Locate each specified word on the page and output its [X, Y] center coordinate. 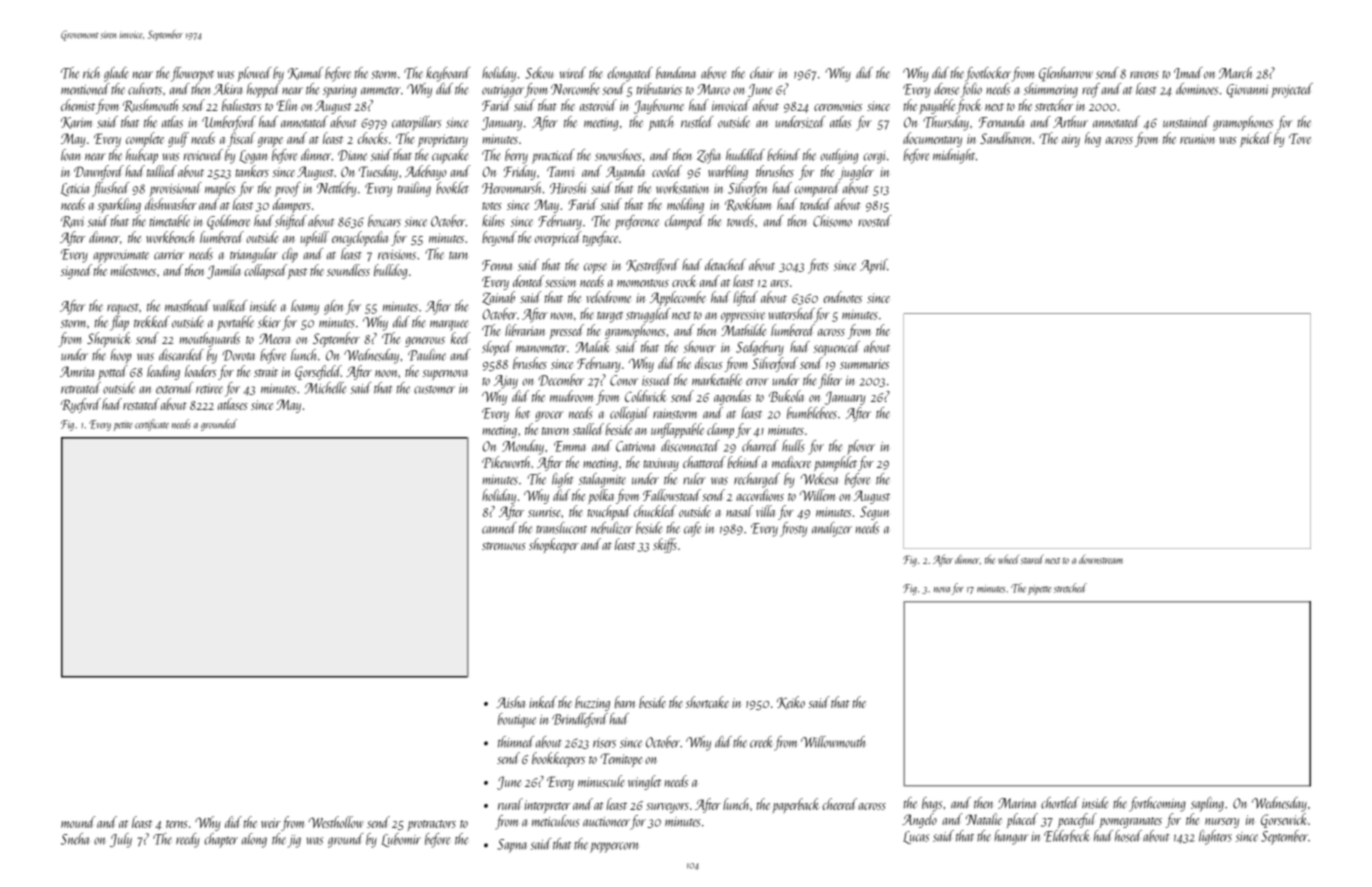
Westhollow [336, 822]
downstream [1101, 559]
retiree [209, 389]
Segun [875, 513]
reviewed [203, 155]
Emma [570, 446]
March [1235, 73]
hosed [1128, 836]
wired [572, 73]
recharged [757, 480]
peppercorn [614, 847]
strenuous [504, 546]
